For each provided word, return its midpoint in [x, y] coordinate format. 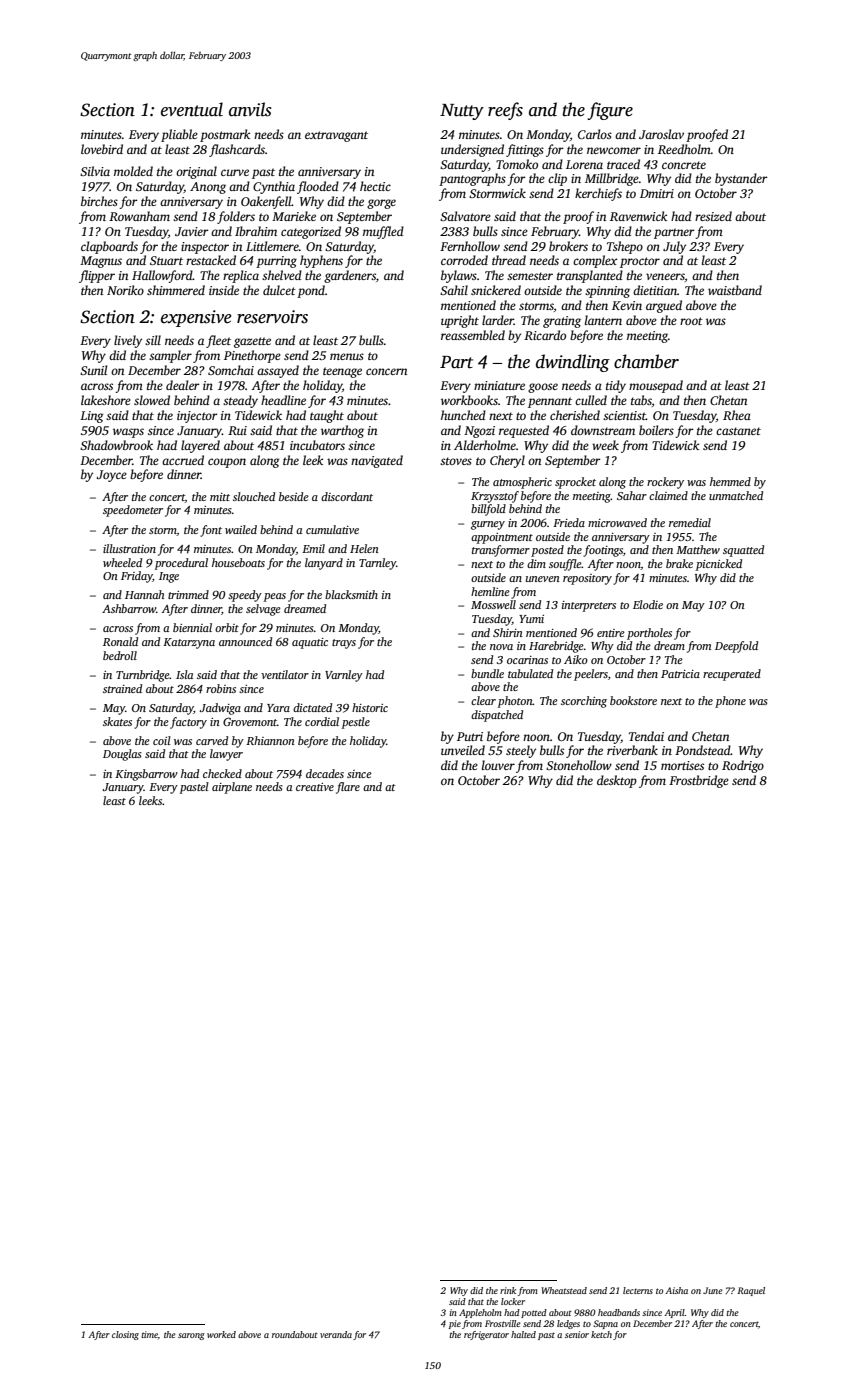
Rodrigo [743, 766]
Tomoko [517, 164]
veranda [336, 1334]
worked [221, 1334]
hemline [490, 591]
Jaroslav [661, 134]
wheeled [122, 562]
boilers [656, 430]
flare [348, 788]
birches [99, 201]
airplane [232, 788]
